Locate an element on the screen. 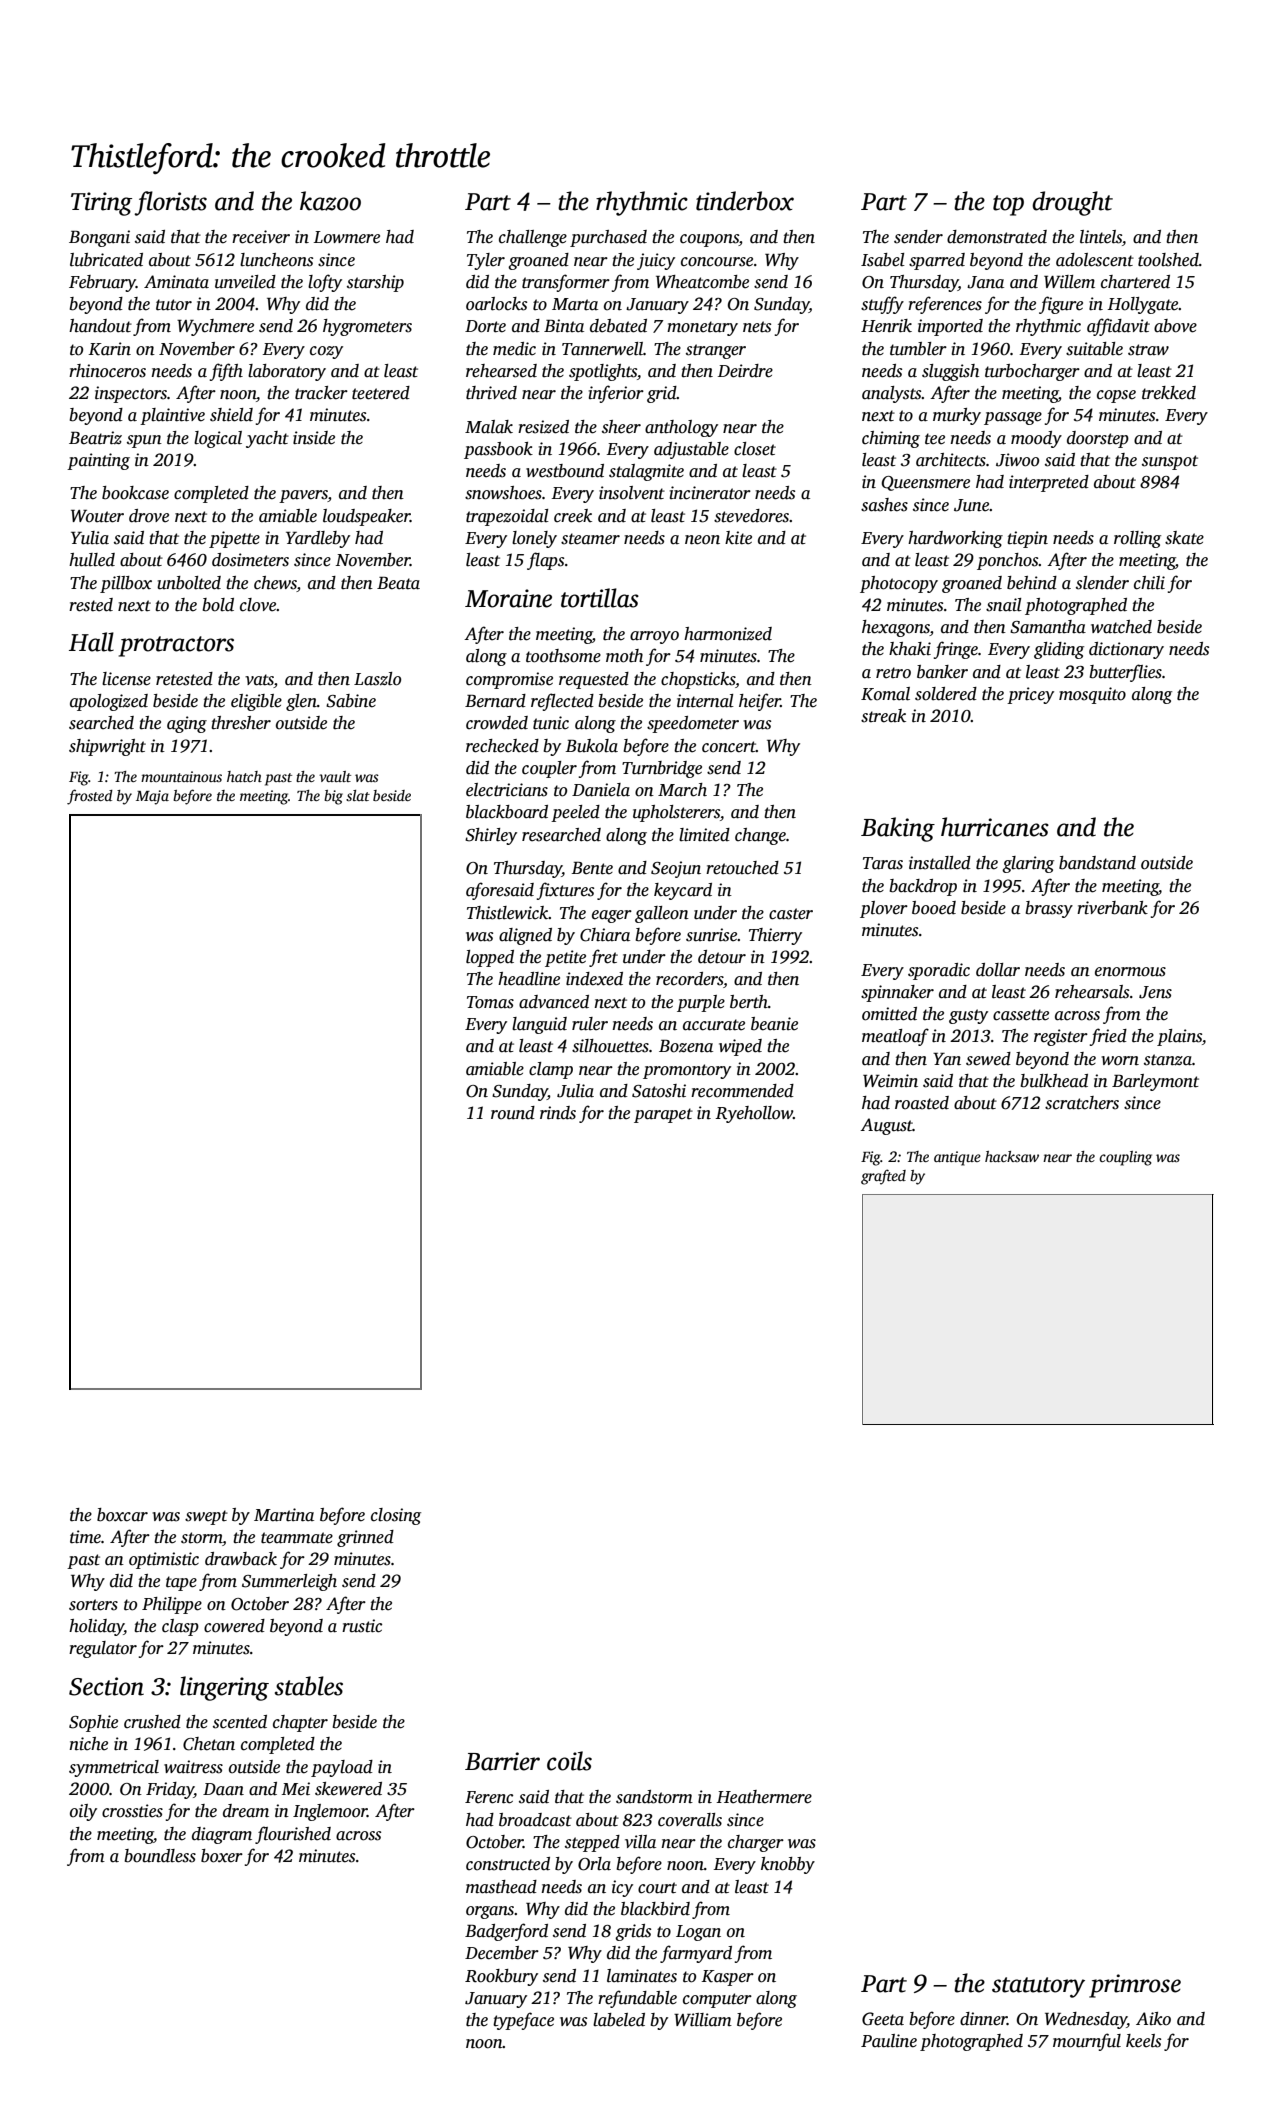 The image size is (1283, 2113). painting is located at coordinates (98, 461).
